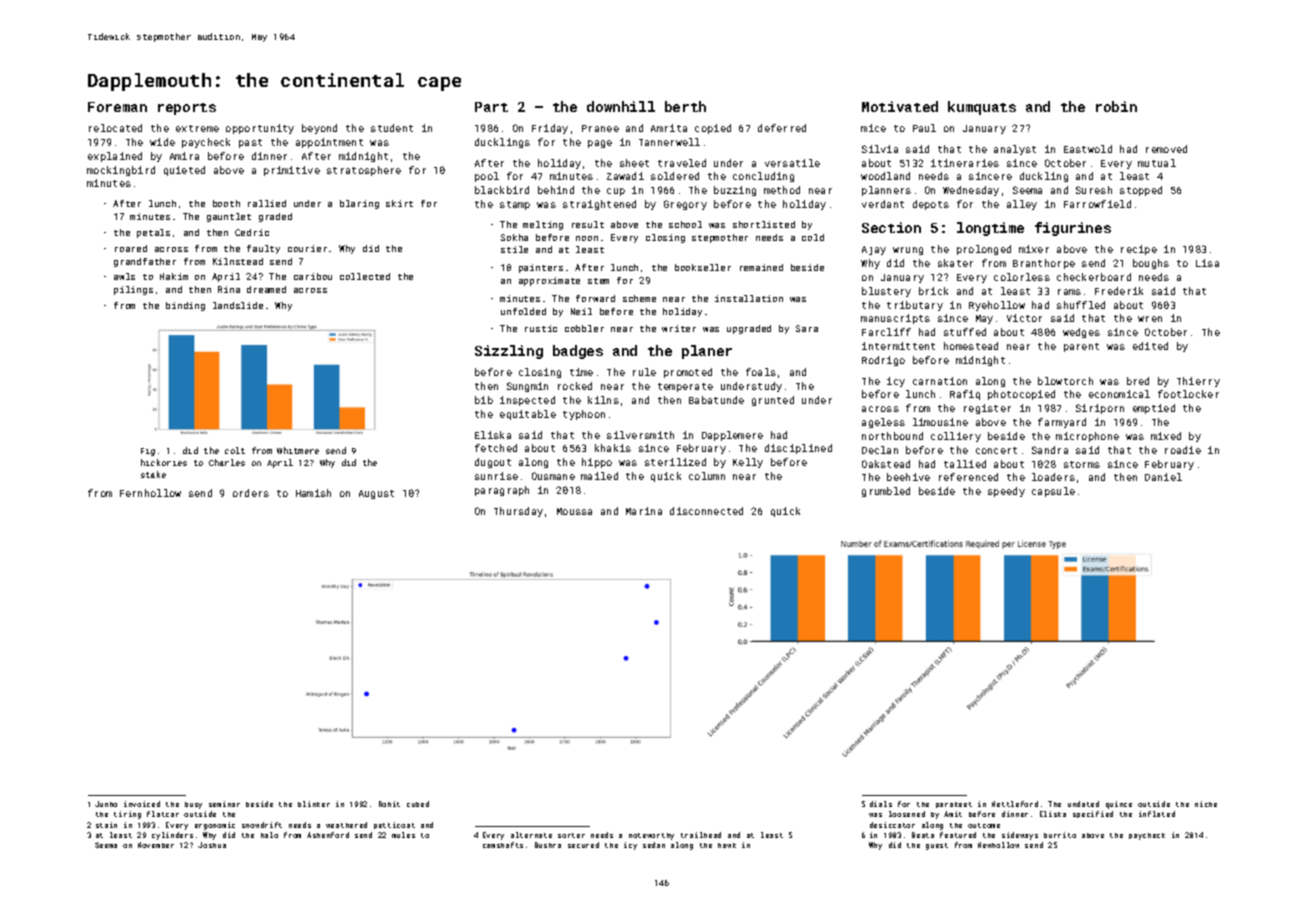  What do you see at coordinates (364, 171) in the page?
I see `stratosphere` at bounding box center [364, 171].
